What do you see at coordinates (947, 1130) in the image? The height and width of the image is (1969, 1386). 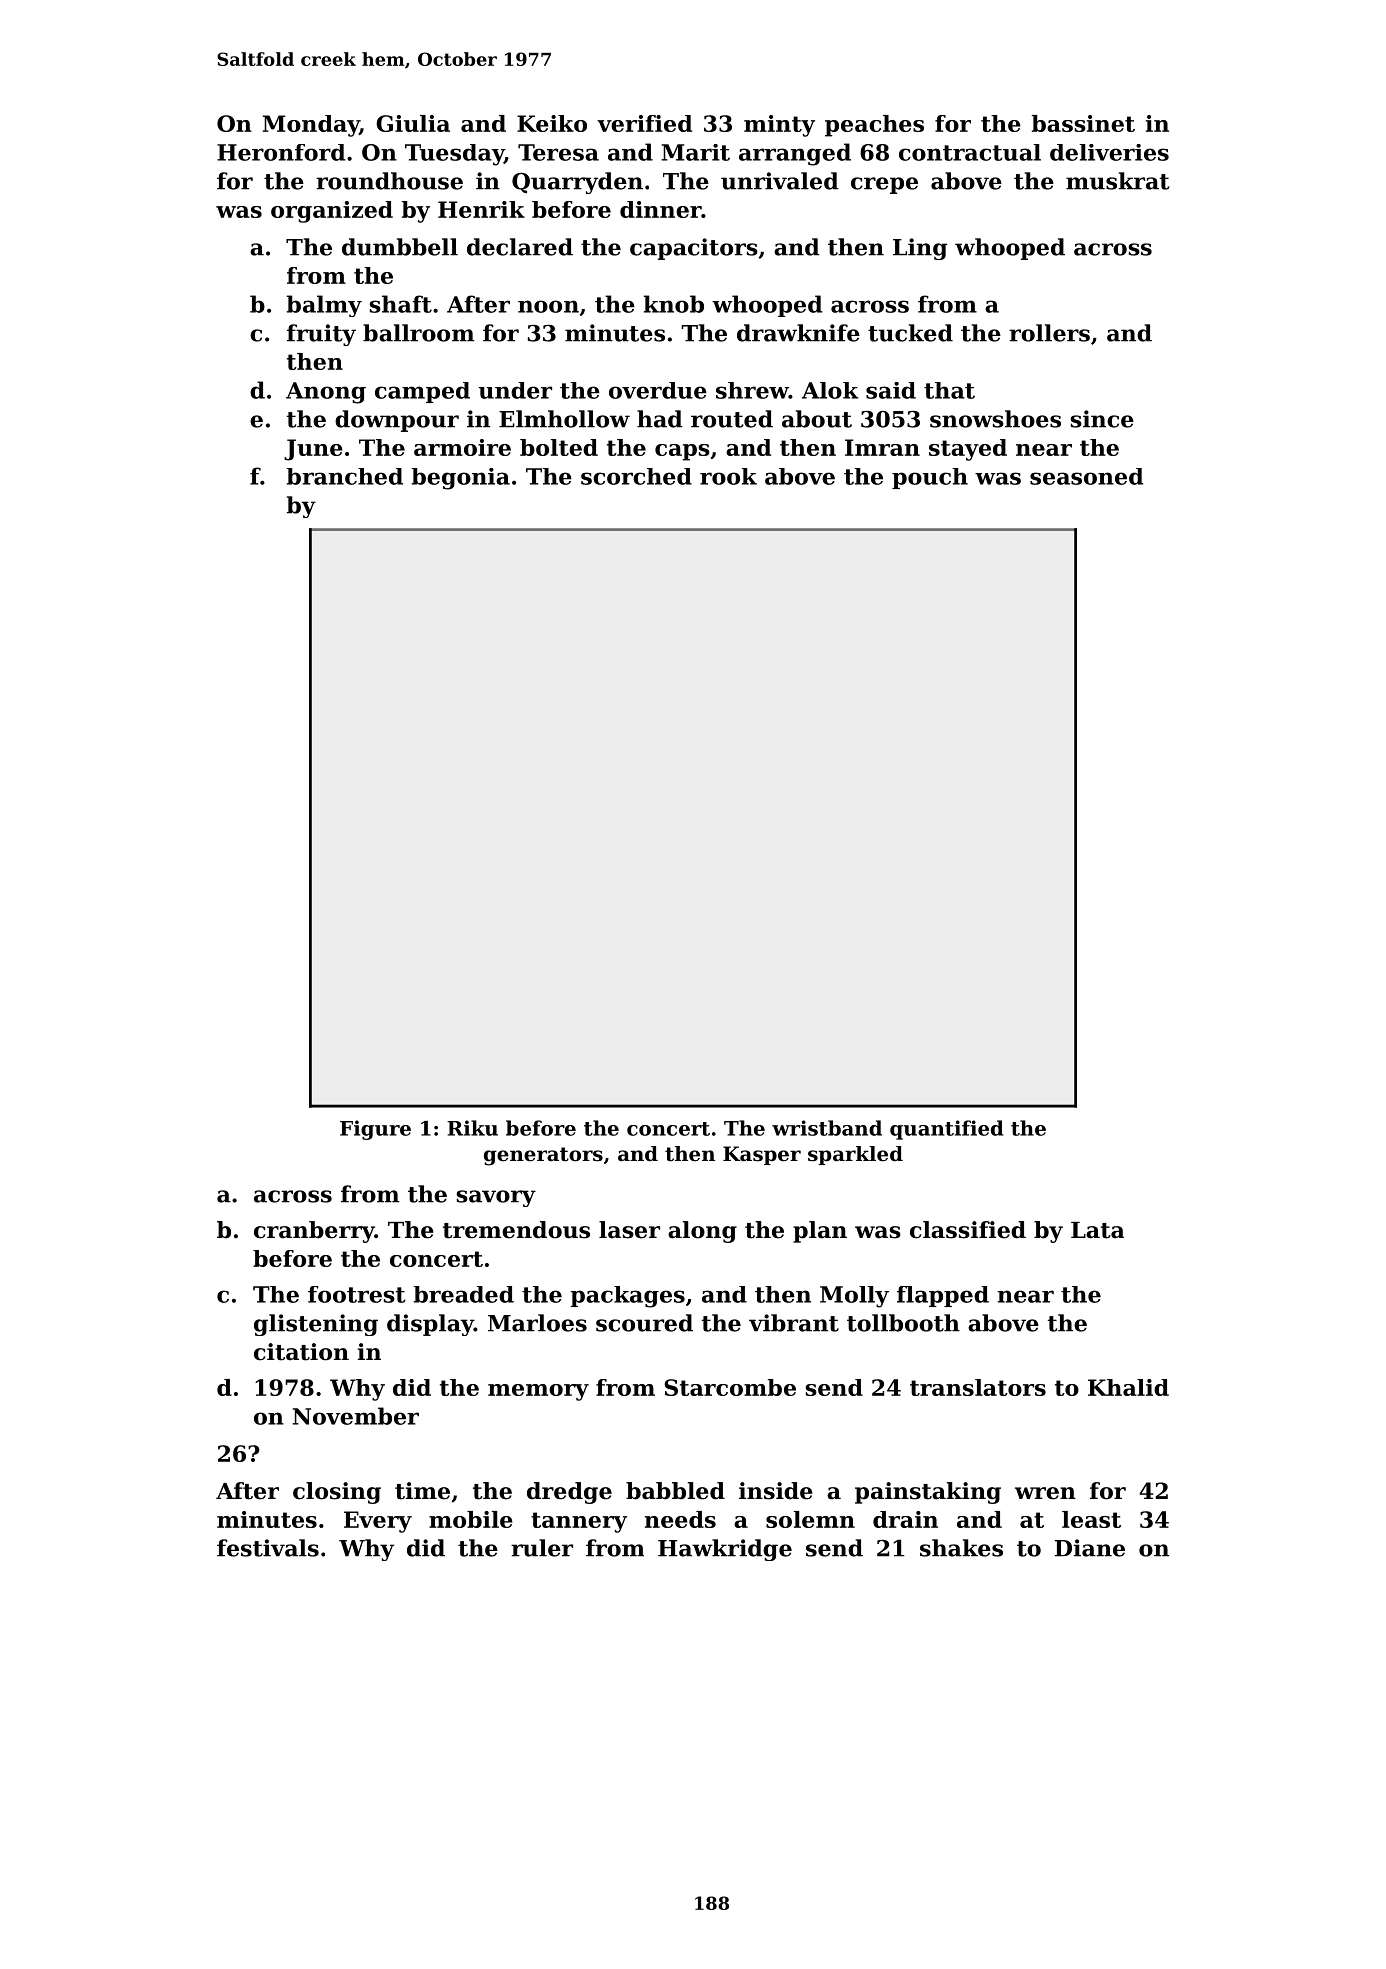 I see `quantified` at bounding box center [947, 1130].
